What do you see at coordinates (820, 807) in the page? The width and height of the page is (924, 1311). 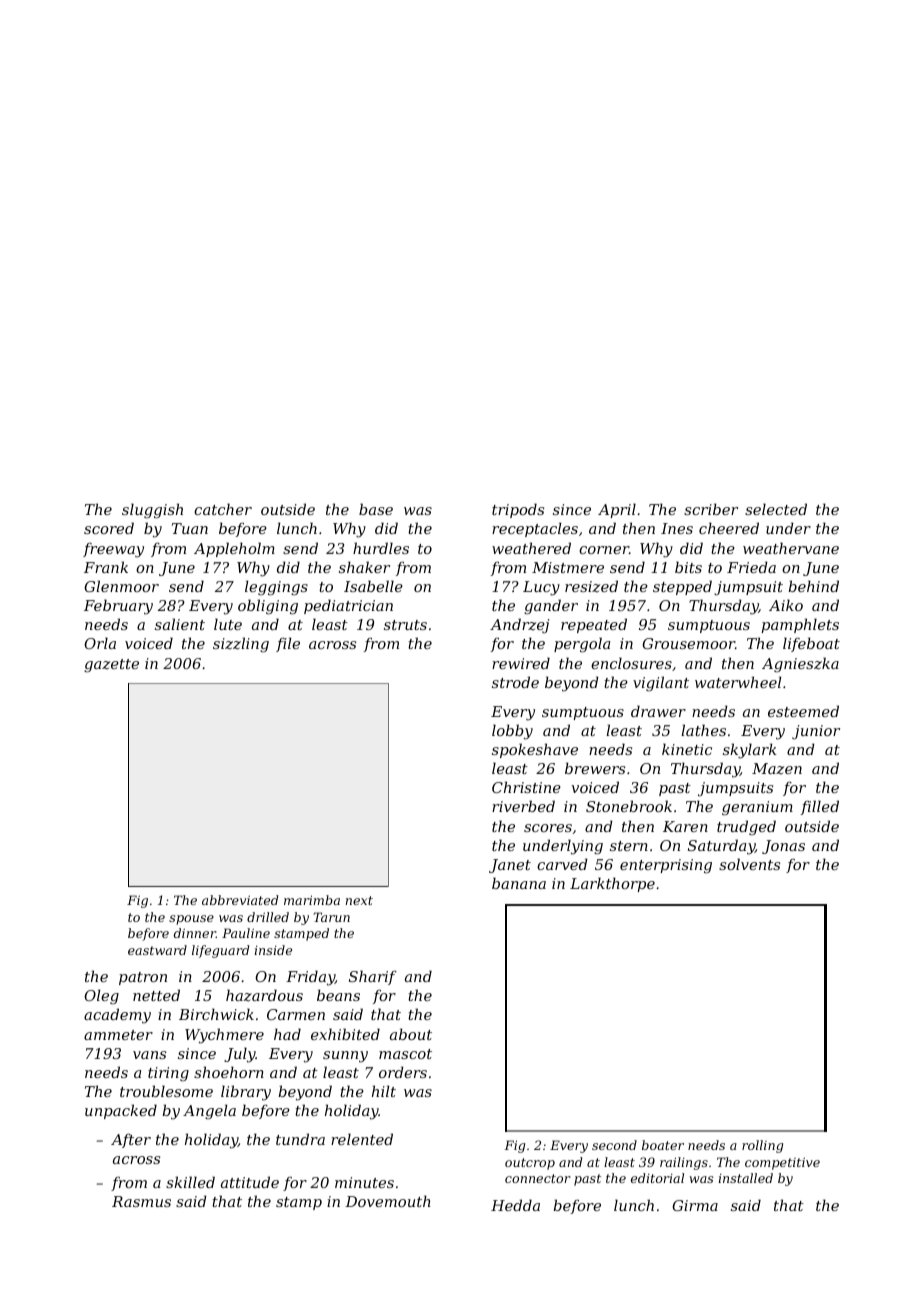 I see `filled` at bounding box center [820, 807].
